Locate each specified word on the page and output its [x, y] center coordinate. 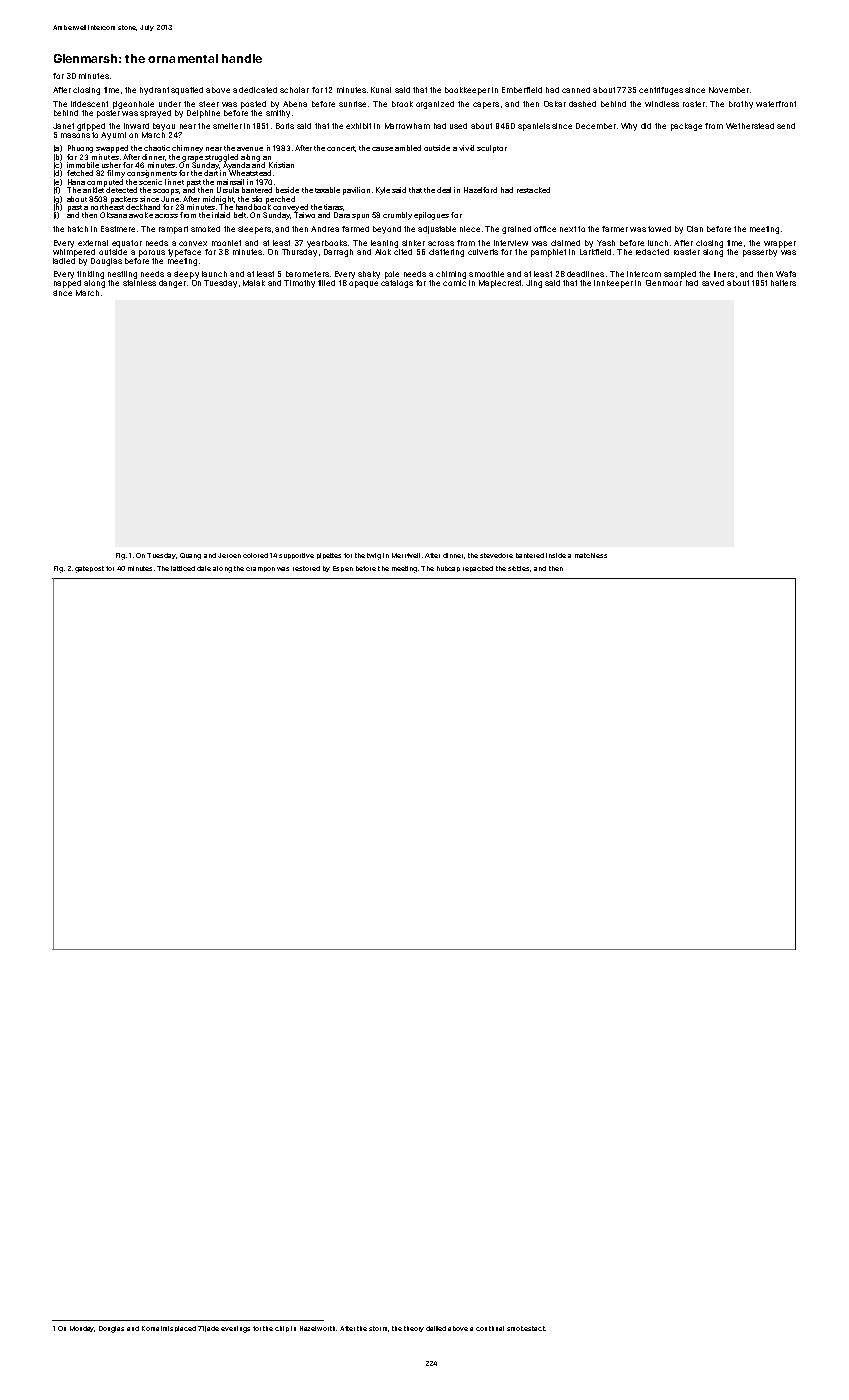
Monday [82, 1329]
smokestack [526, 1328]
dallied [436, 1328]
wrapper [780, 244]
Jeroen [229, 555]
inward [136, 126]
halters [783, 283]
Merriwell [406, 555]
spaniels [534, 127]
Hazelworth [317, 1328]
